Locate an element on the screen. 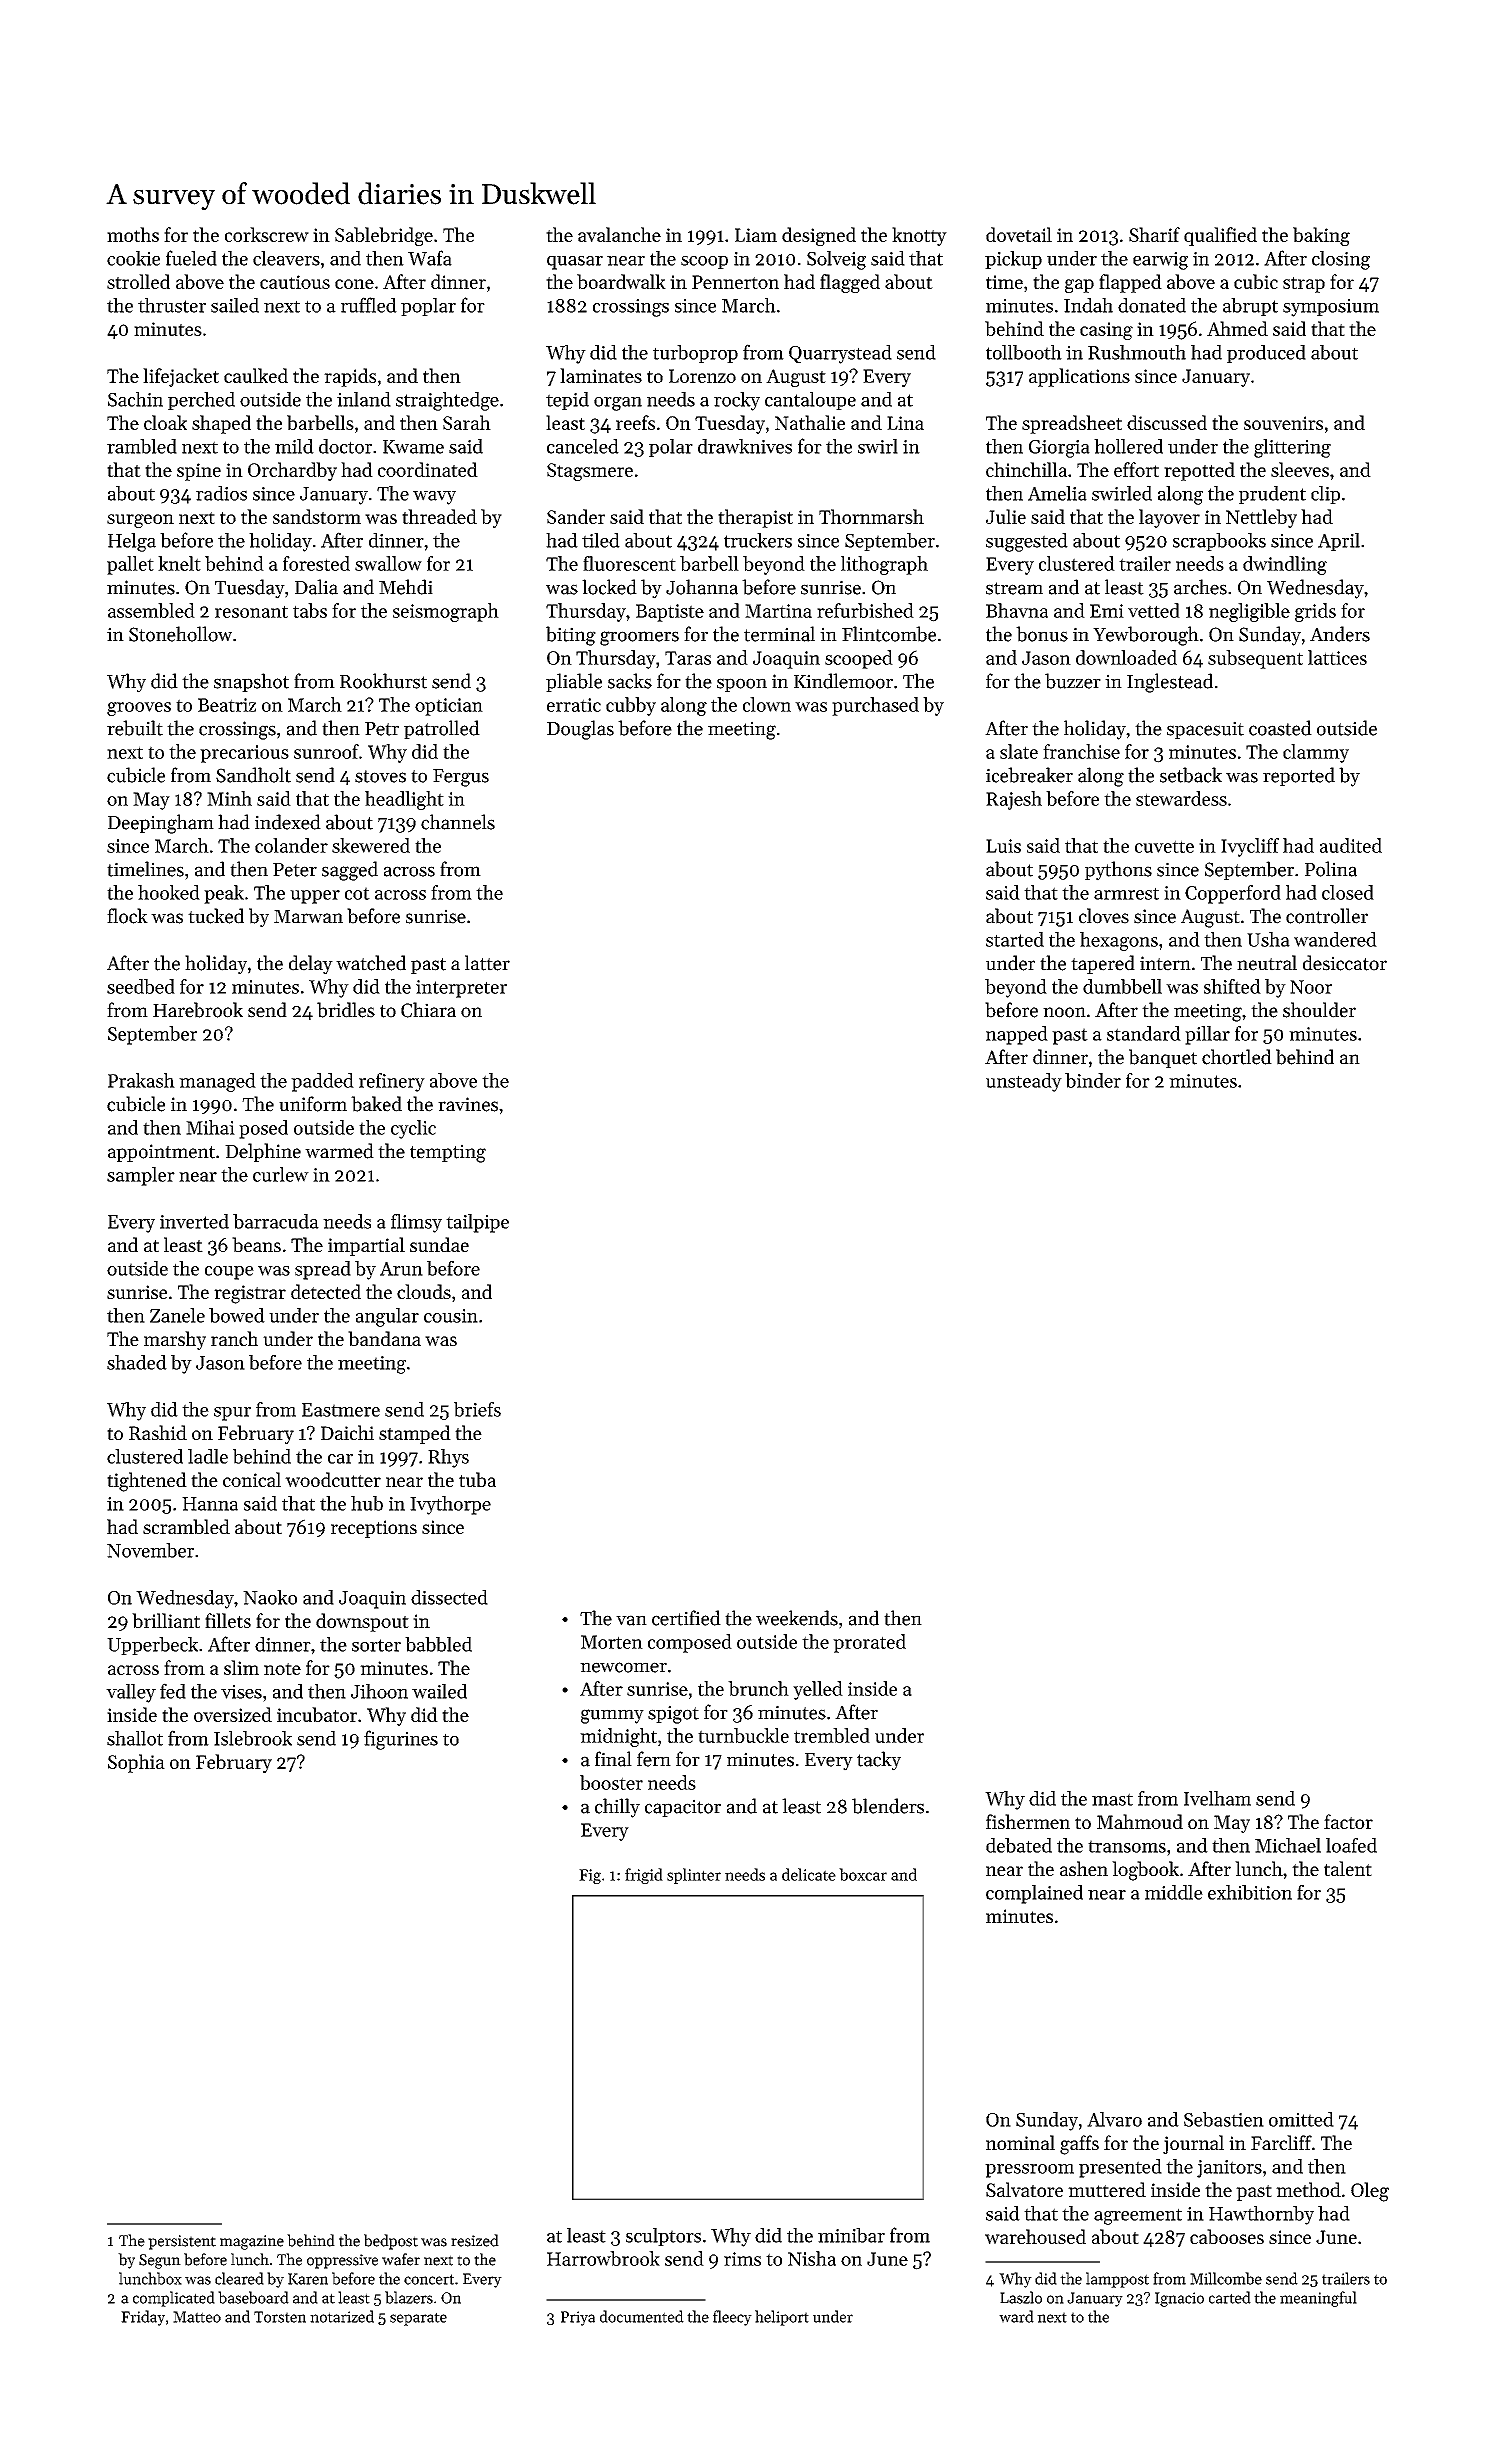 The height and width of the screenshot is (2464, 1496). figurines is located at coordinates (401, 1740).
